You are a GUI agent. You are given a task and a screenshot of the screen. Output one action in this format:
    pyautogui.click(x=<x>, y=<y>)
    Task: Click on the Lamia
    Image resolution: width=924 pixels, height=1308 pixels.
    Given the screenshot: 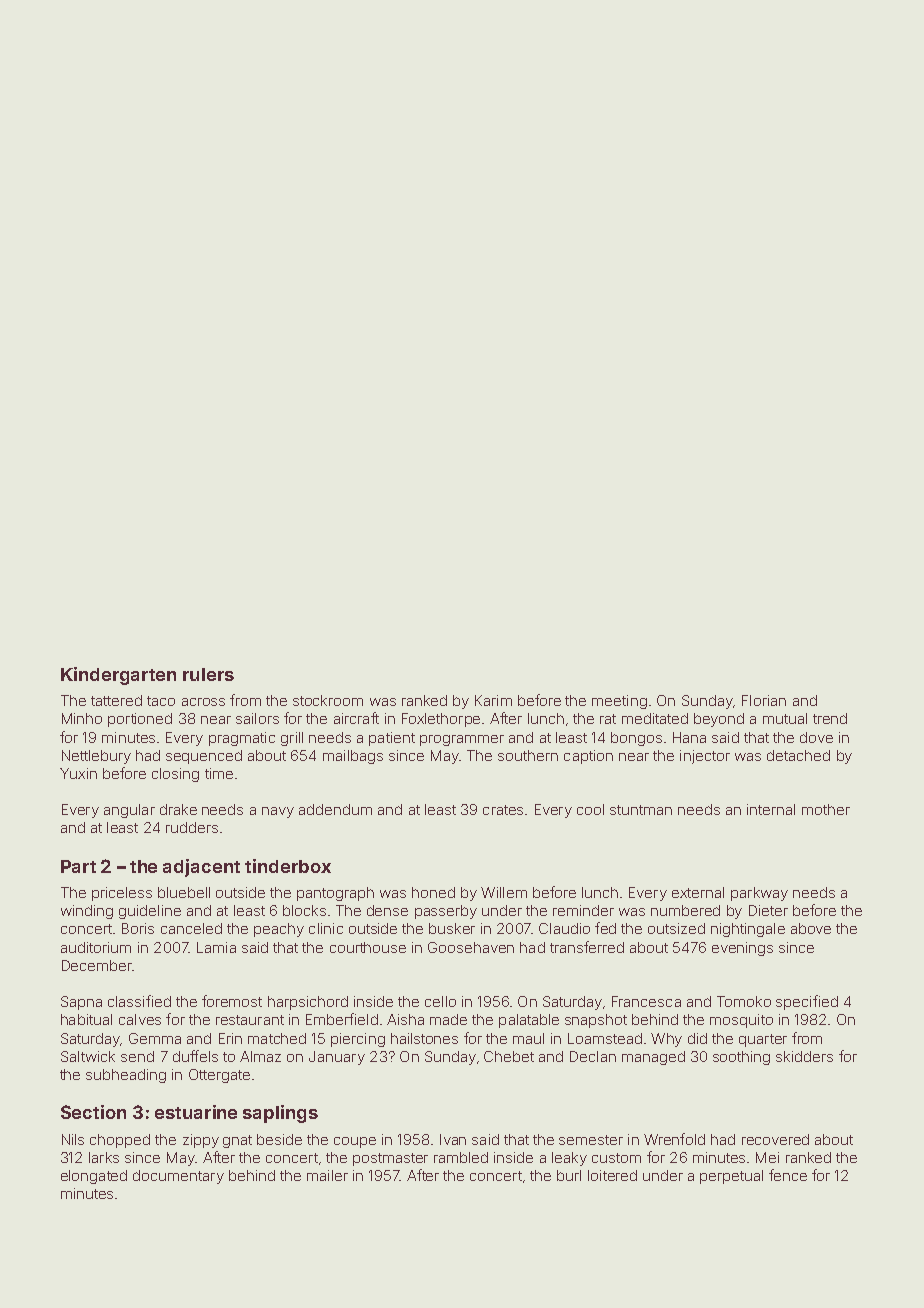 What is the action you would take?
    pyautogui.click(x=216, y=947)
